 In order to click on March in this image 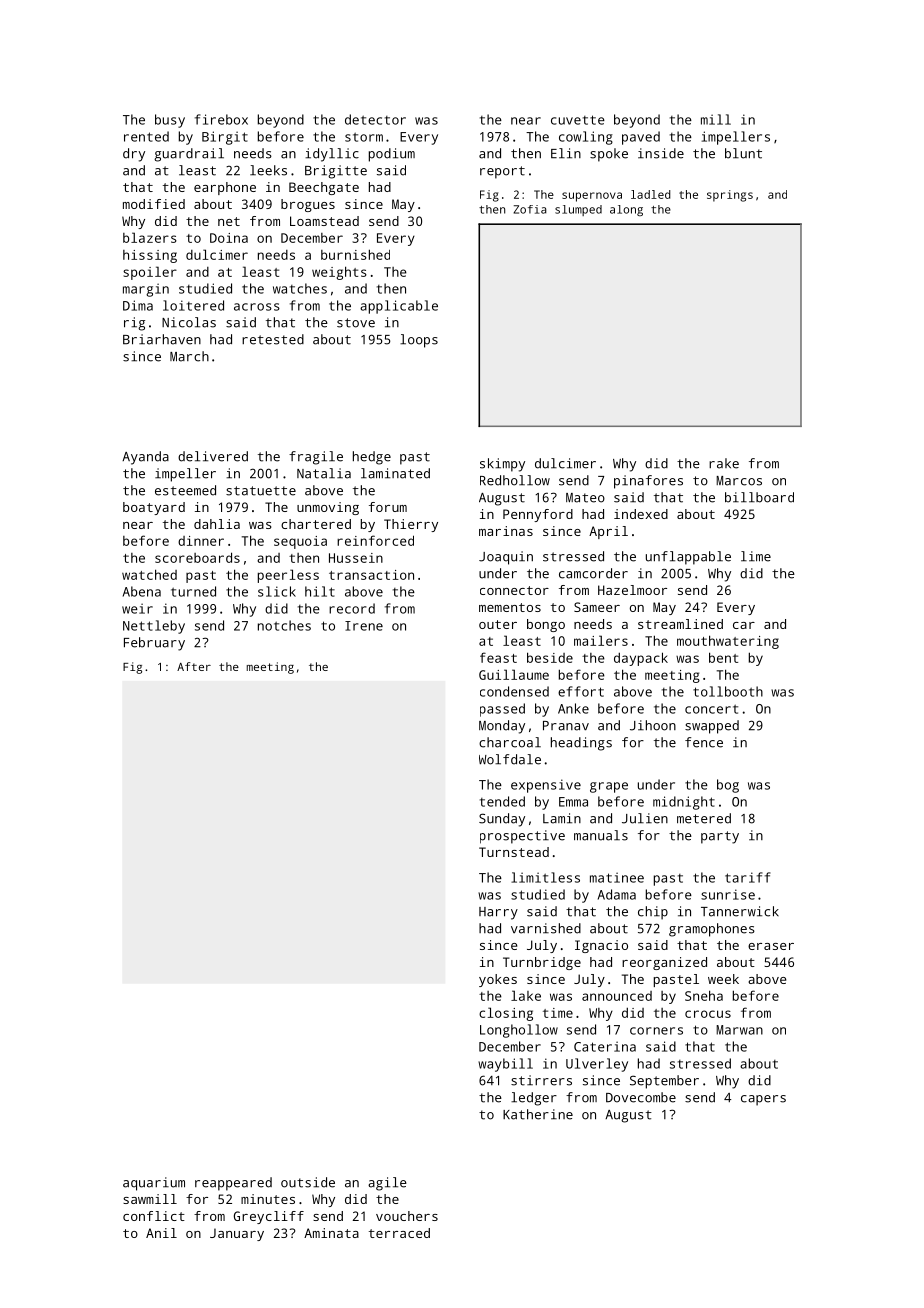, I will do `click(189, 356)`.
